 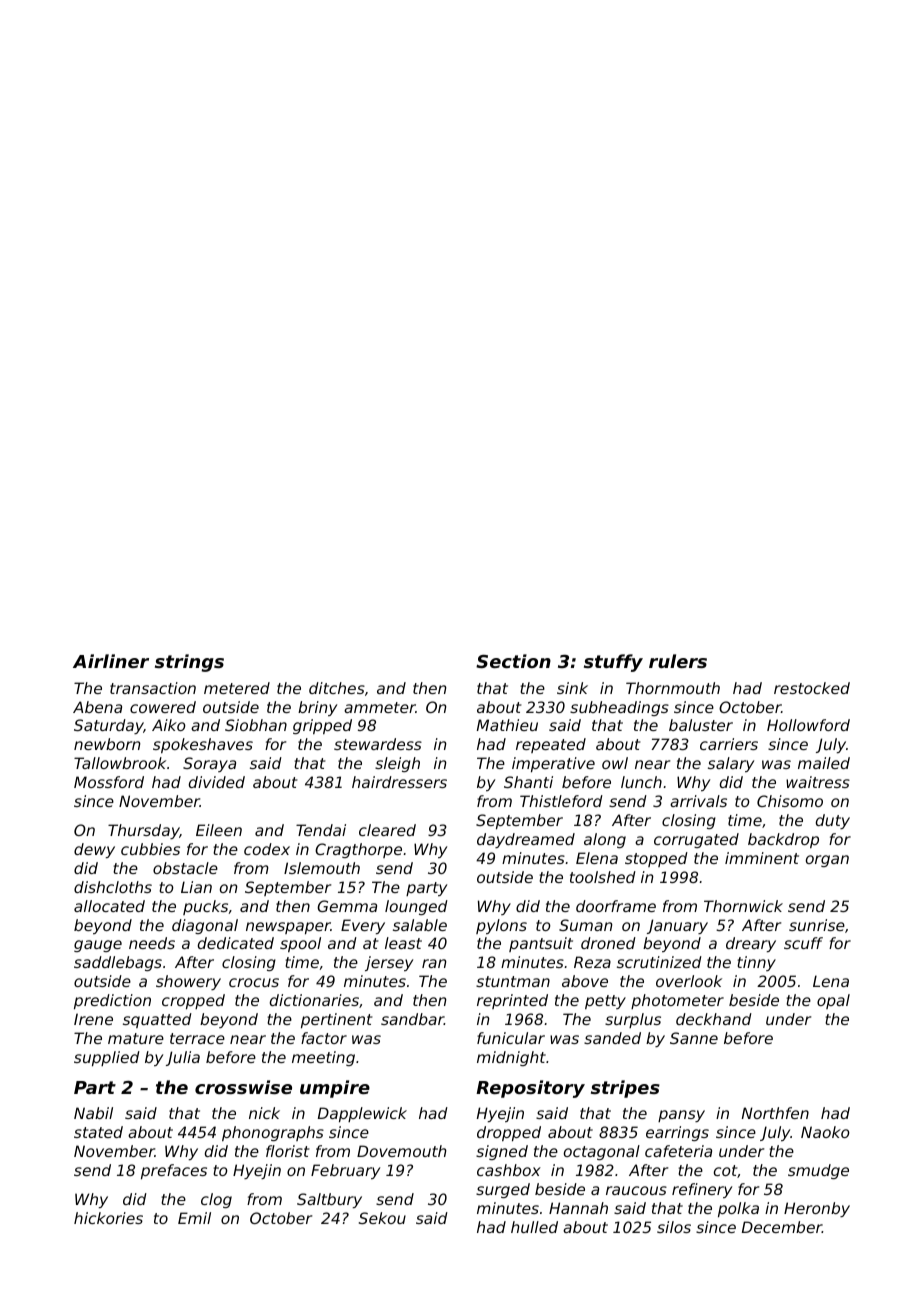 What do you see at coordinates (694, 1038) in the screenshot?
I see `Sanne` at bounding box center [694, 1038].
